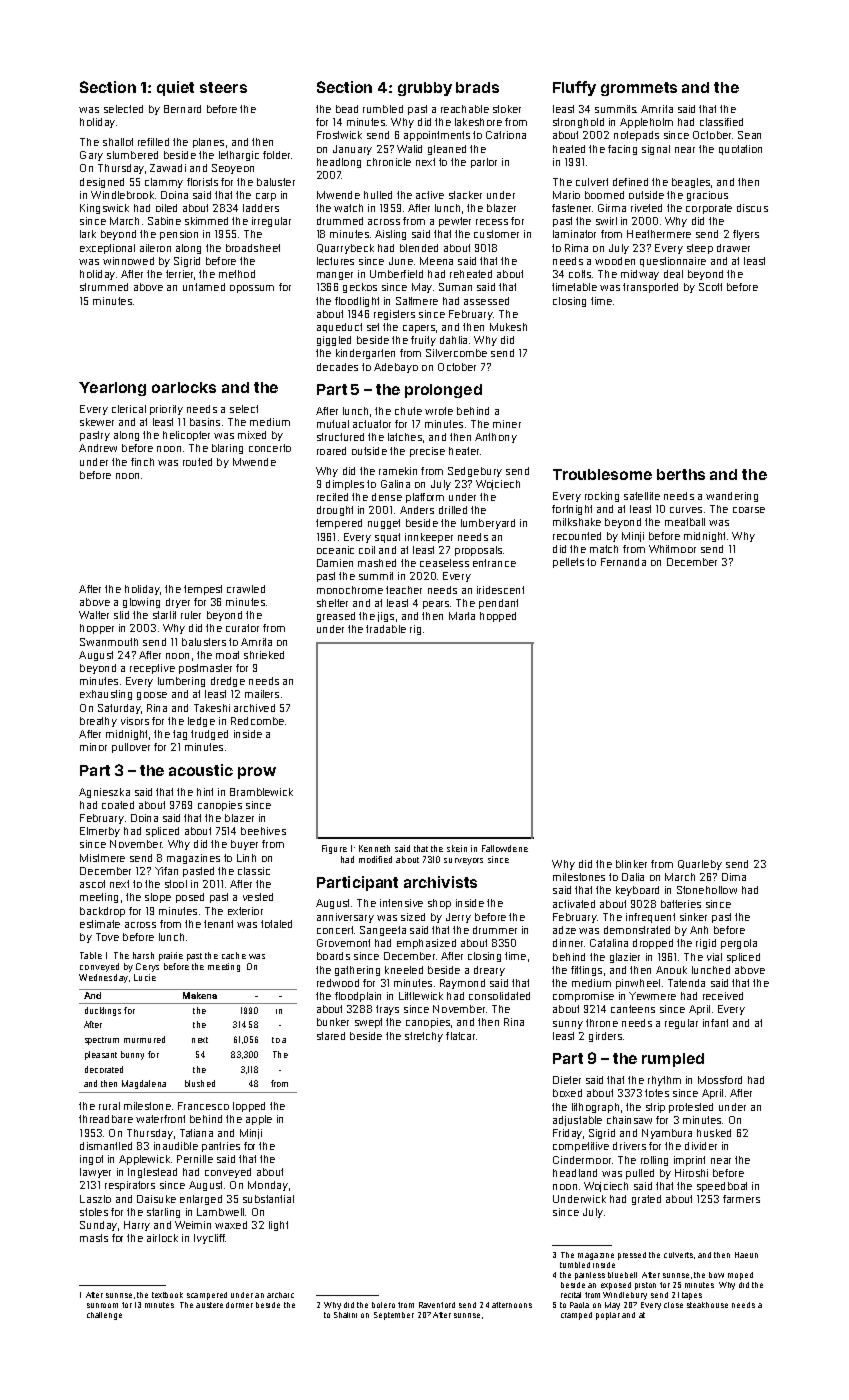 The image size is (849, 1400). I want to click on quiet, so click(175, 88).
